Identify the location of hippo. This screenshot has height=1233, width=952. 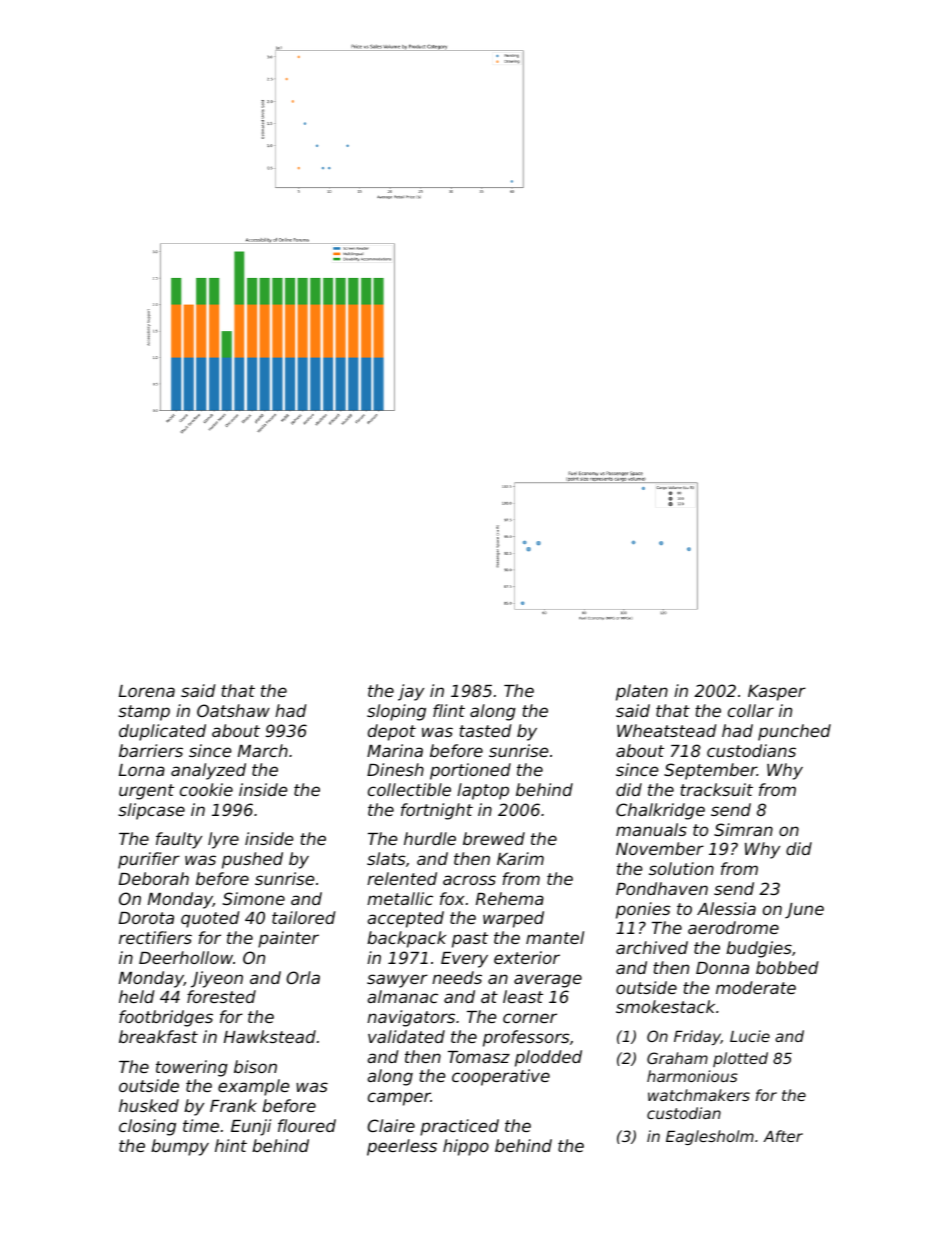
(466, 1147).
